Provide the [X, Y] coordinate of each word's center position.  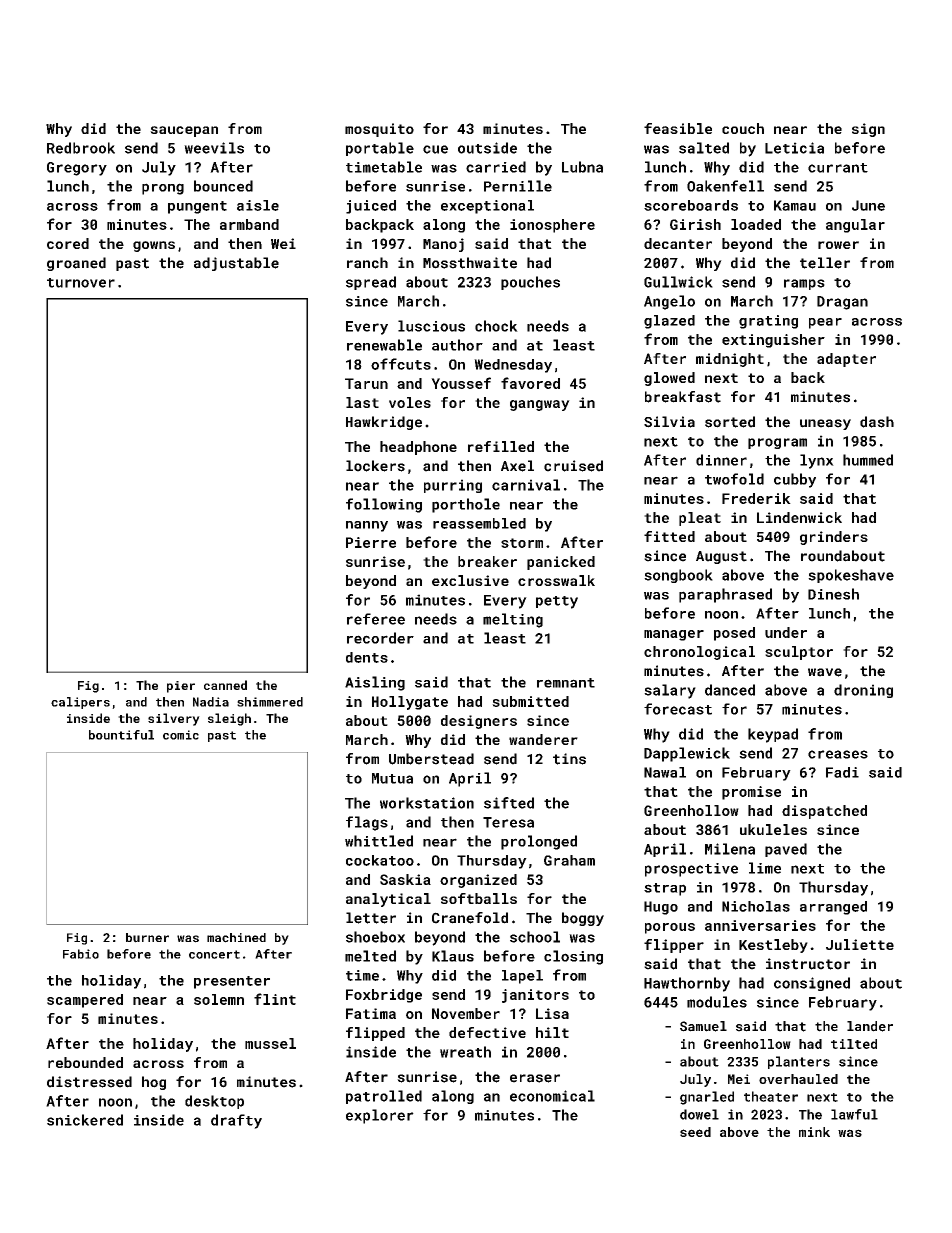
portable [380, 149]
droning [863, 691]
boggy [583, 919]
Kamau [795, 205]
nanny [367, 526]
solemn [219, 999]
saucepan [184, 131]
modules [717, 1002]
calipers [80, 703]
